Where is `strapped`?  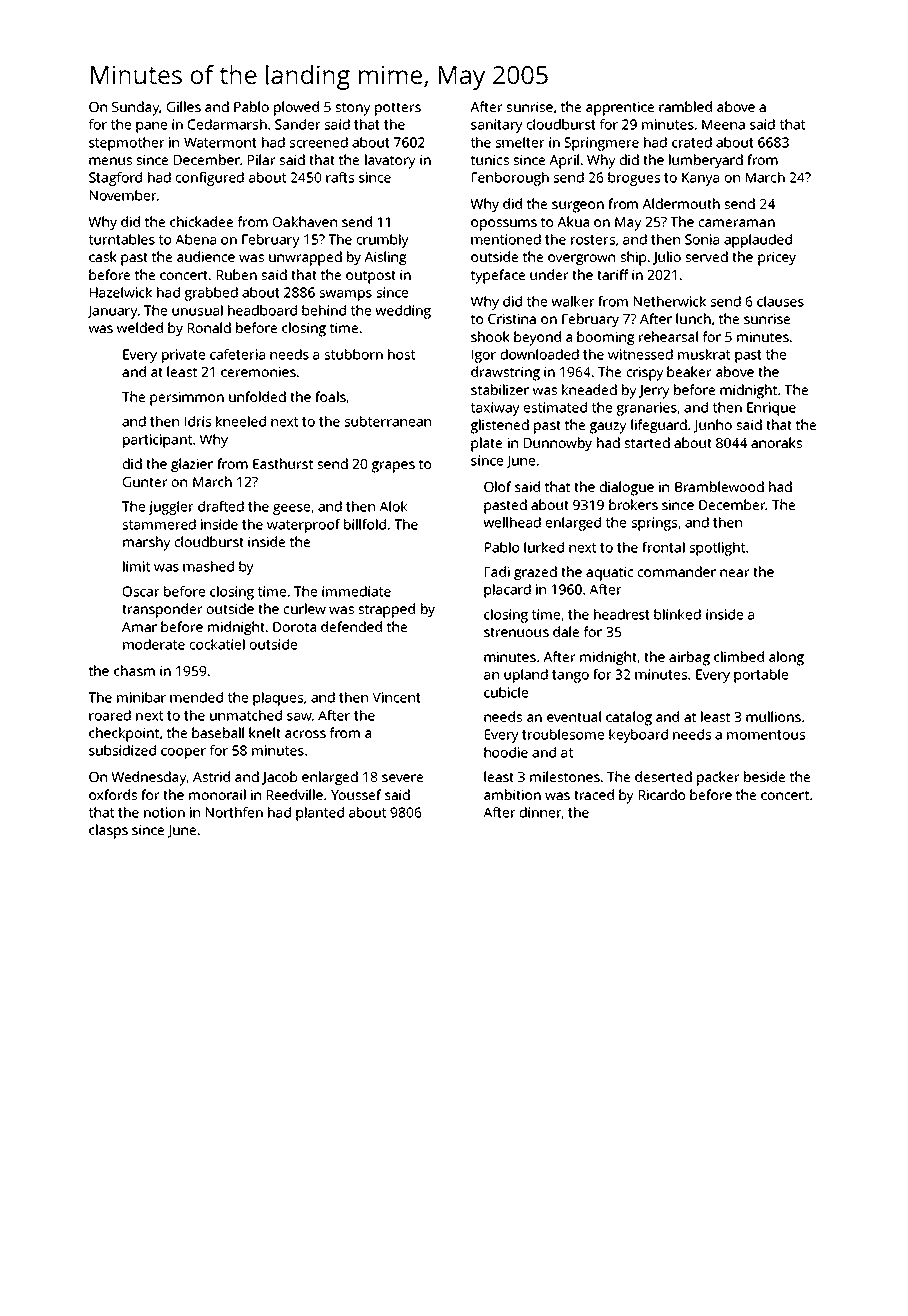
strapped is located at coordinates (386, 610).
